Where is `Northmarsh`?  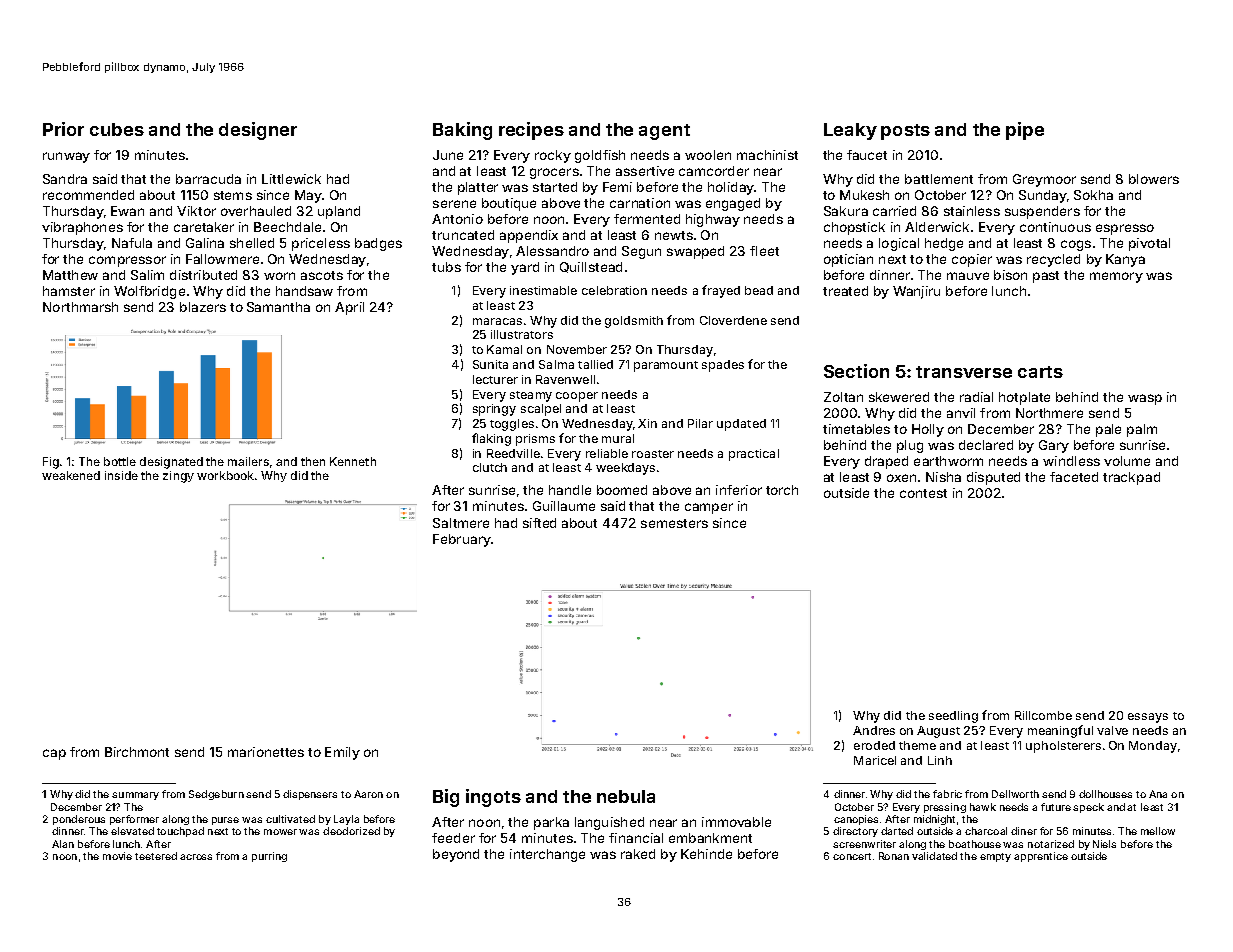
Northmarsh is located at coordinates (80, 307).
